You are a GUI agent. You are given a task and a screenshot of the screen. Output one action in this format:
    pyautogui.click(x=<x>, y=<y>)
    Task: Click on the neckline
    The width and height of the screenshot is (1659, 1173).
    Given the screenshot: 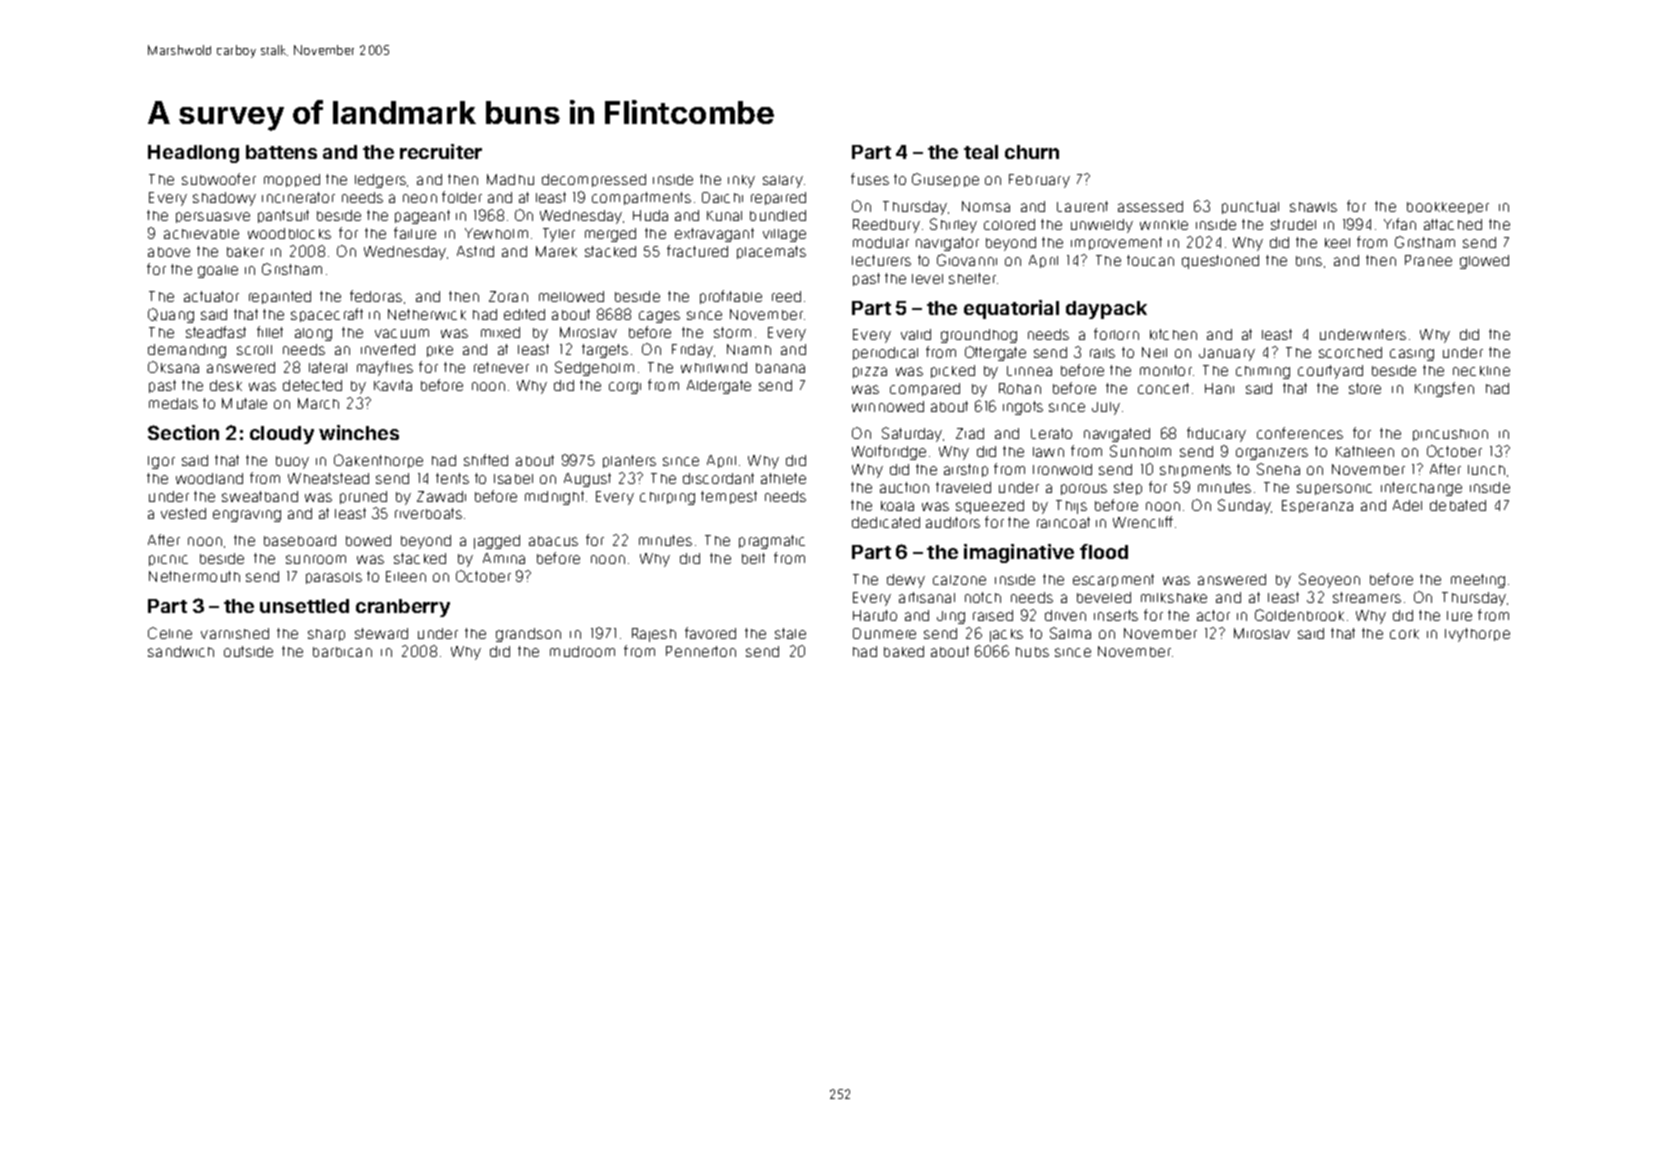 What is the action you would take?
    pyautogui.click(x=1481, y=371)
